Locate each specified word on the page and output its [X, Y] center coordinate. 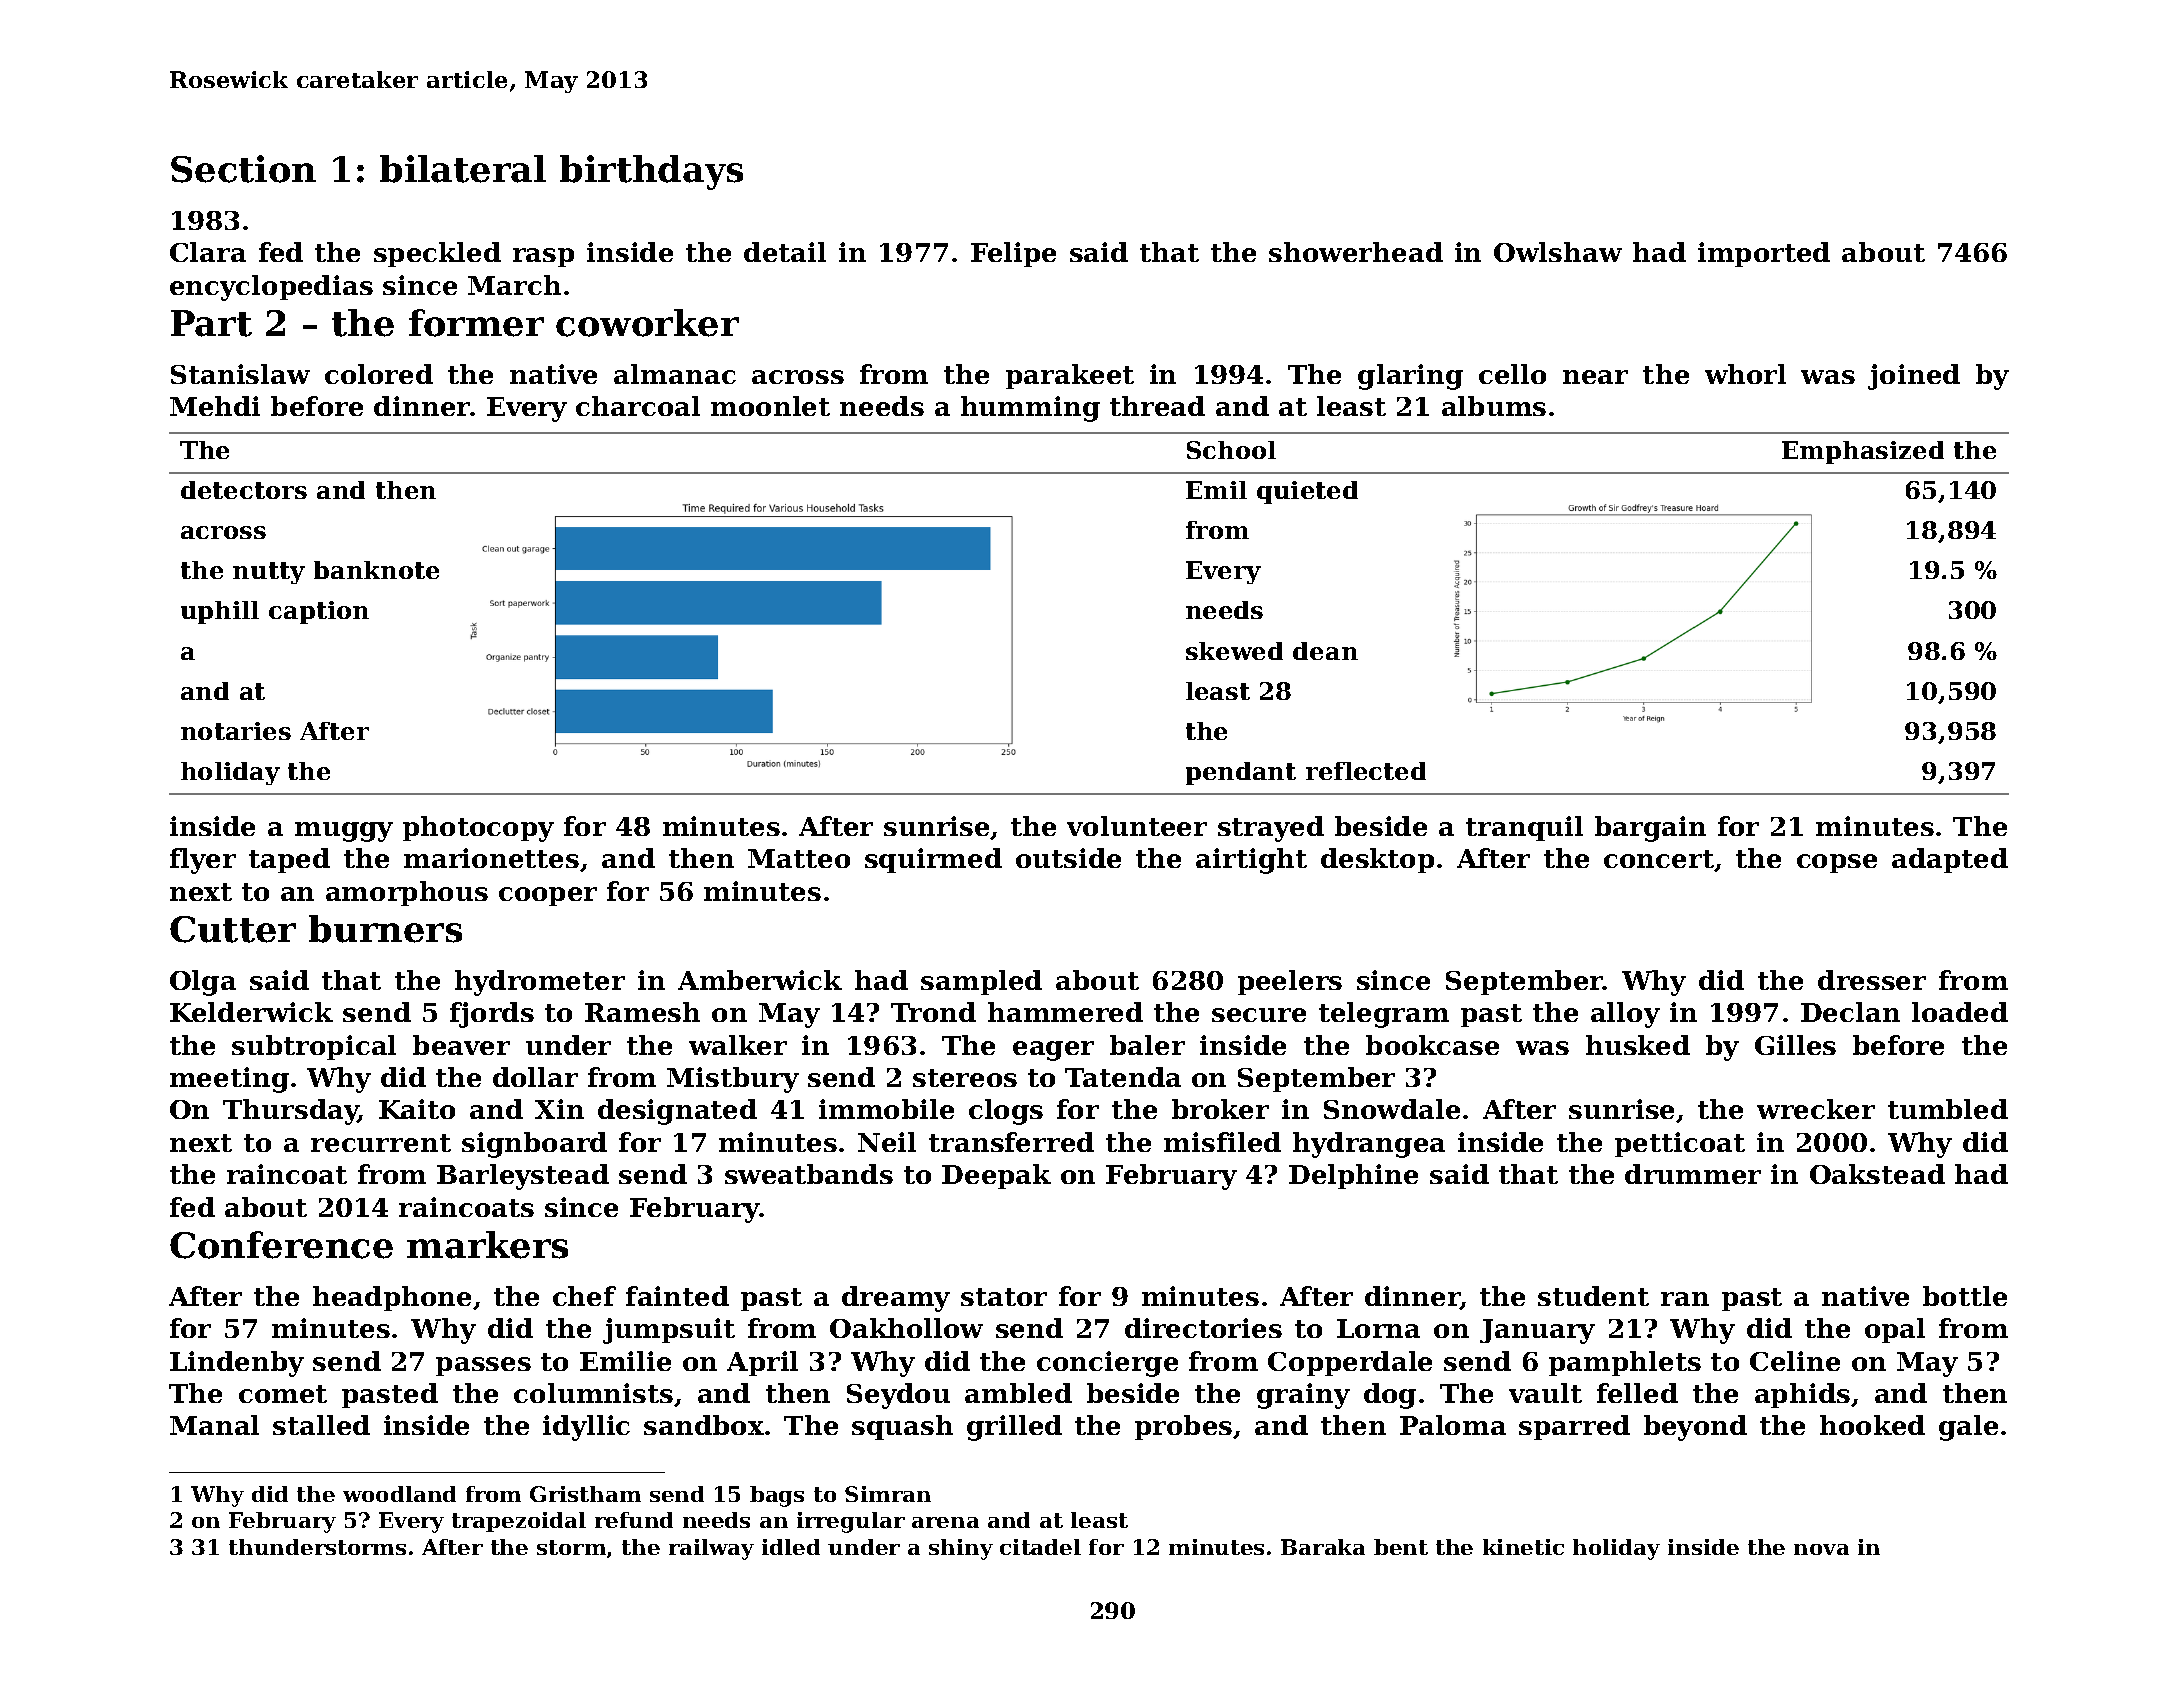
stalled [321, 1425]
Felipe [1013, 254]
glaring [1410, 377]
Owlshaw [1558, 252]
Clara [208, 252]
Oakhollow [906, 1328]
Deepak [996, 1176]
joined [1914, 377]
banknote [376, 570]
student [1593, 1296]
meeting [229, 1080]
